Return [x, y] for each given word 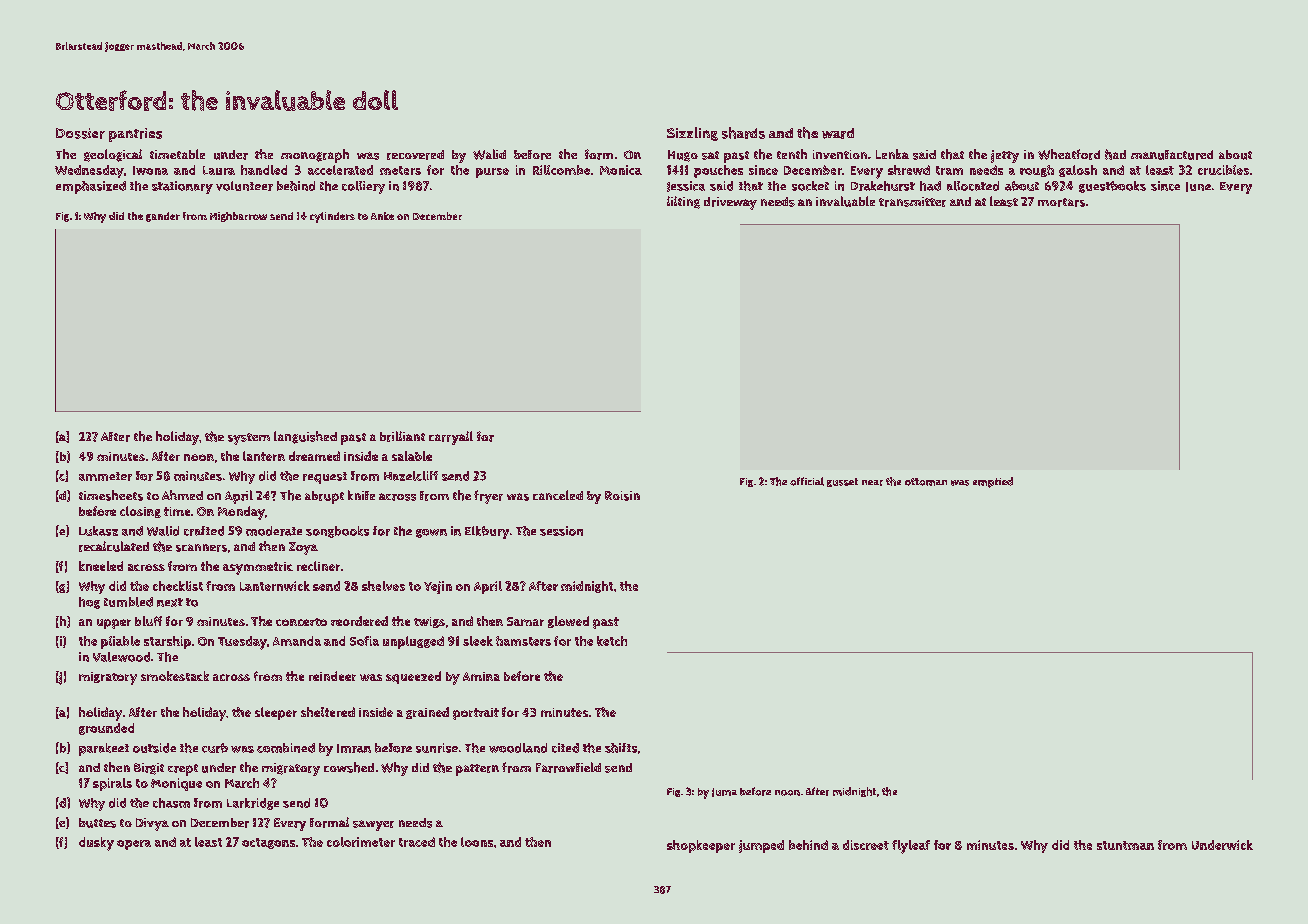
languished [305, 437]
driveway [730, 203]
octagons [268, 843]
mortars [1061, 202]
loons [477, 842]
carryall [451, 438]
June [1198, 187]
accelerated [340, 170]
